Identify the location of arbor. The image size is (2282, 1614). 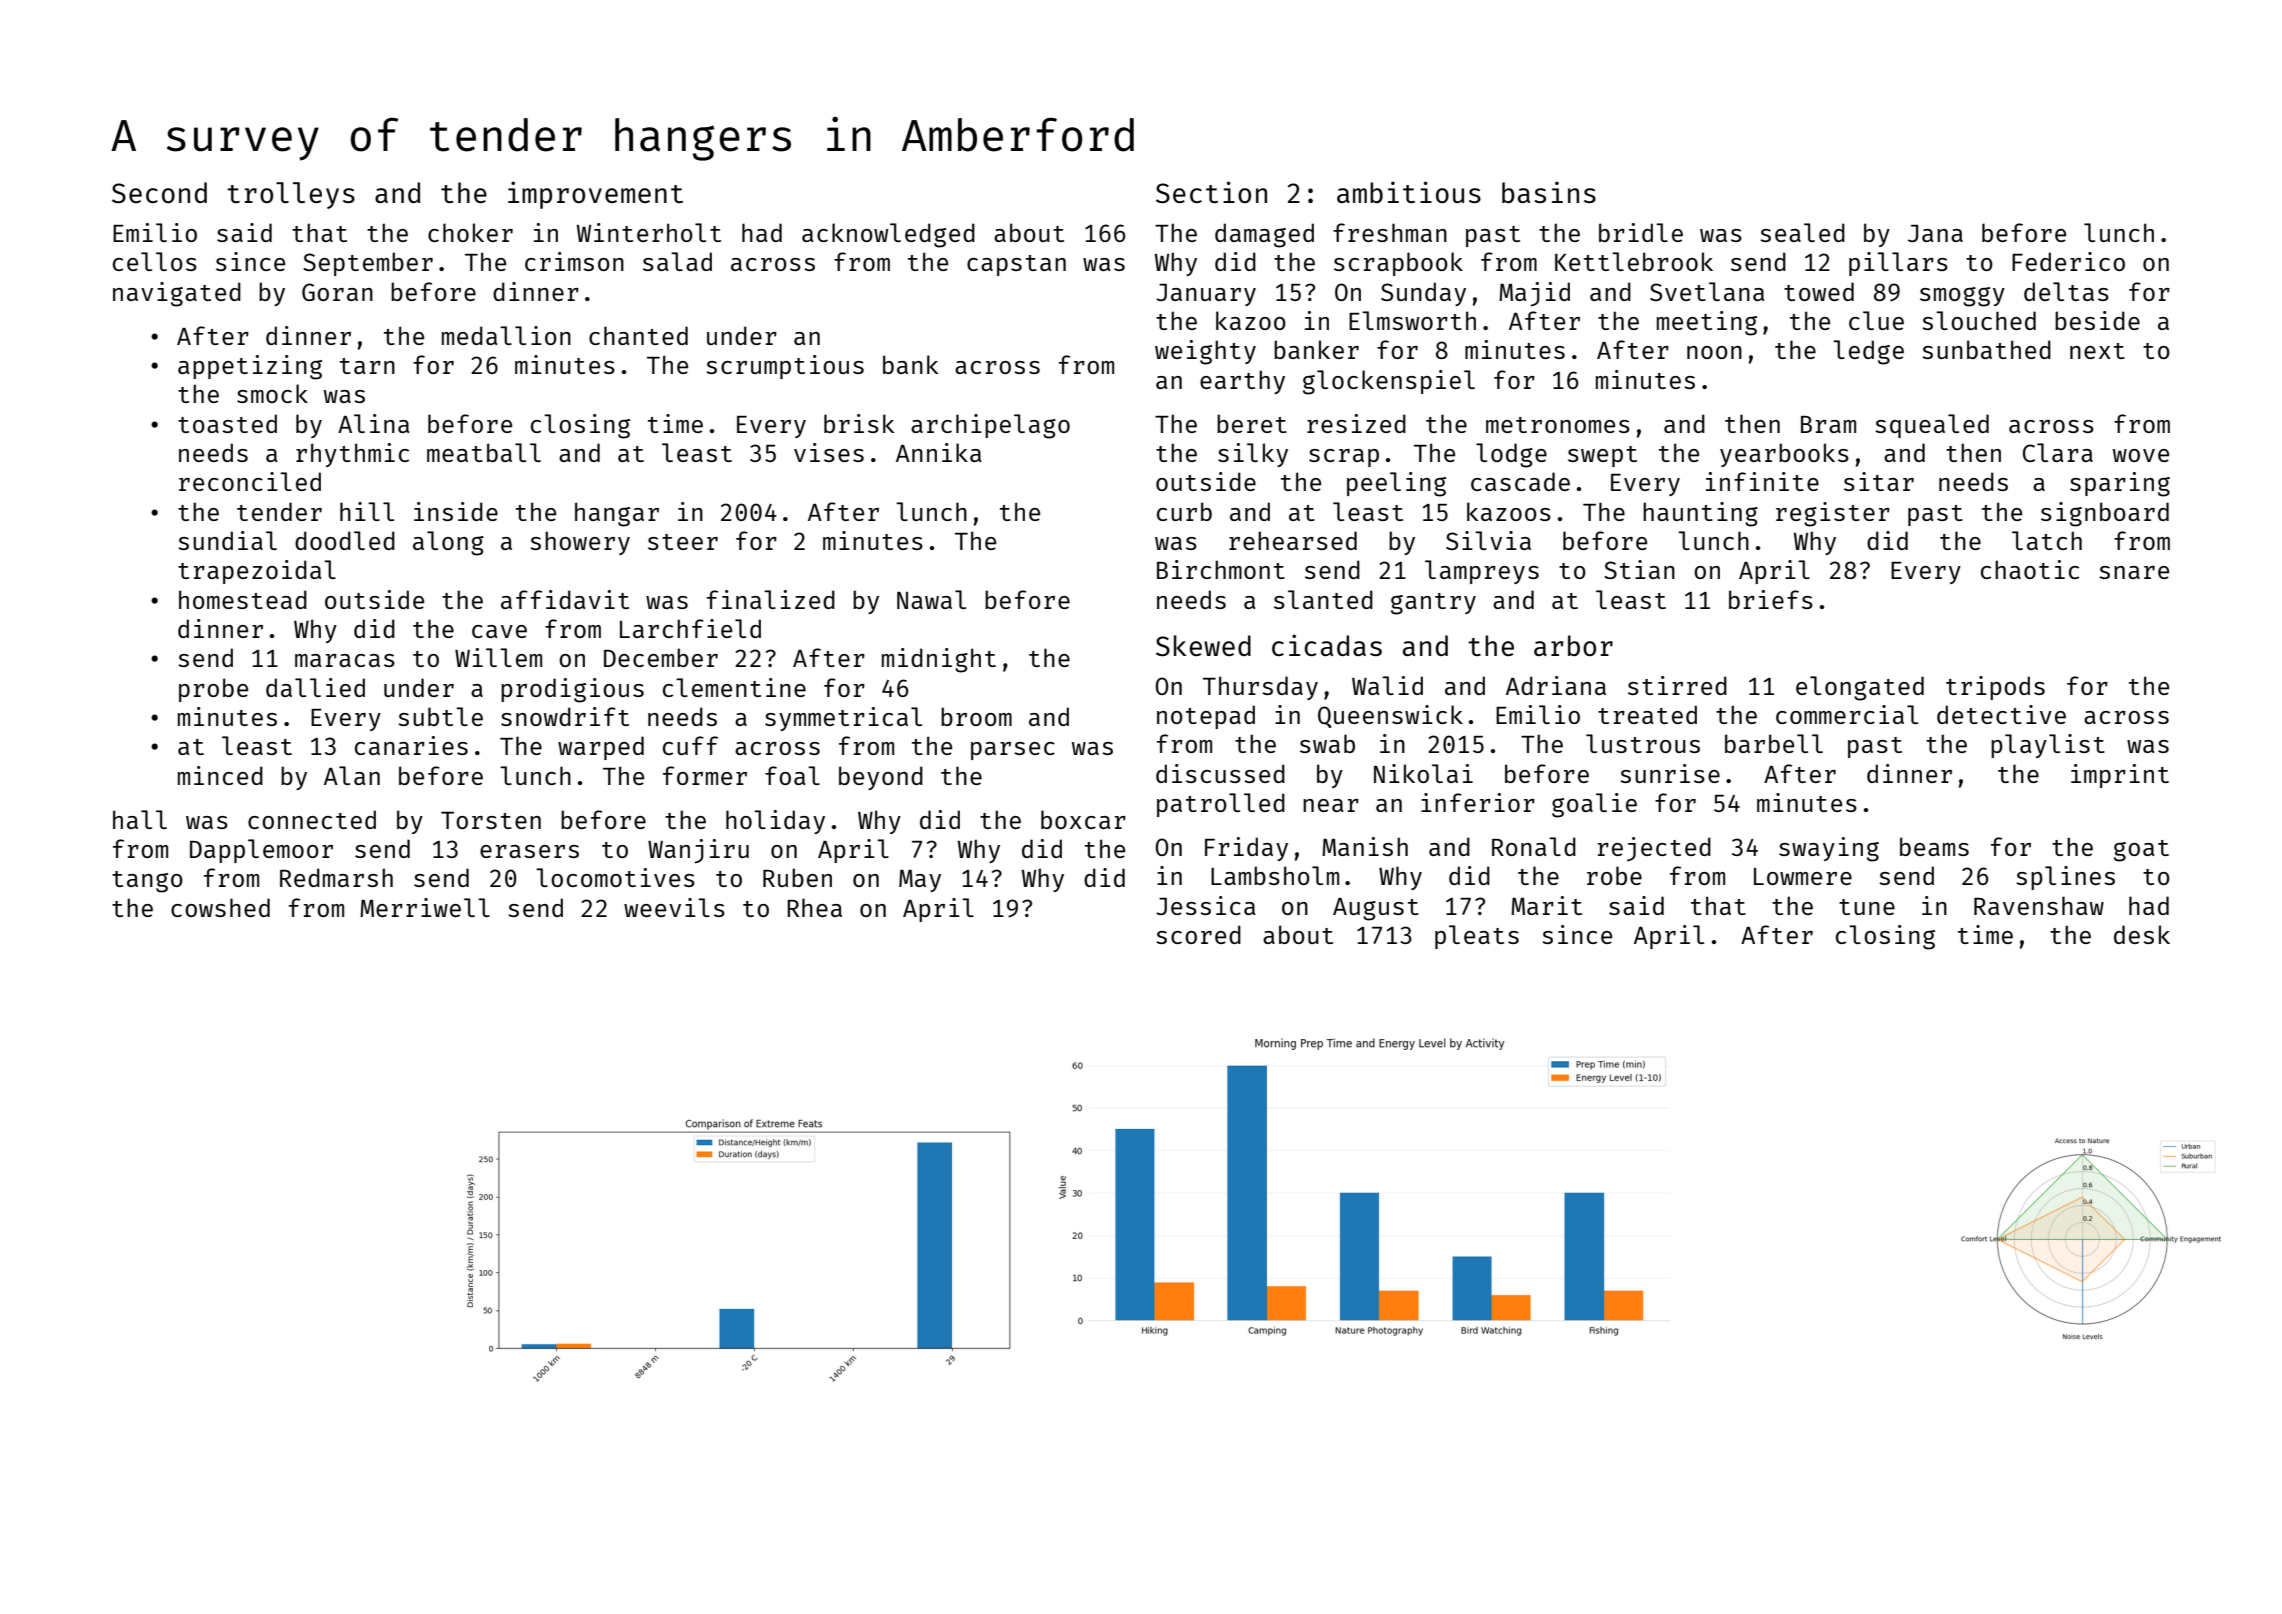
(1573, 645).
